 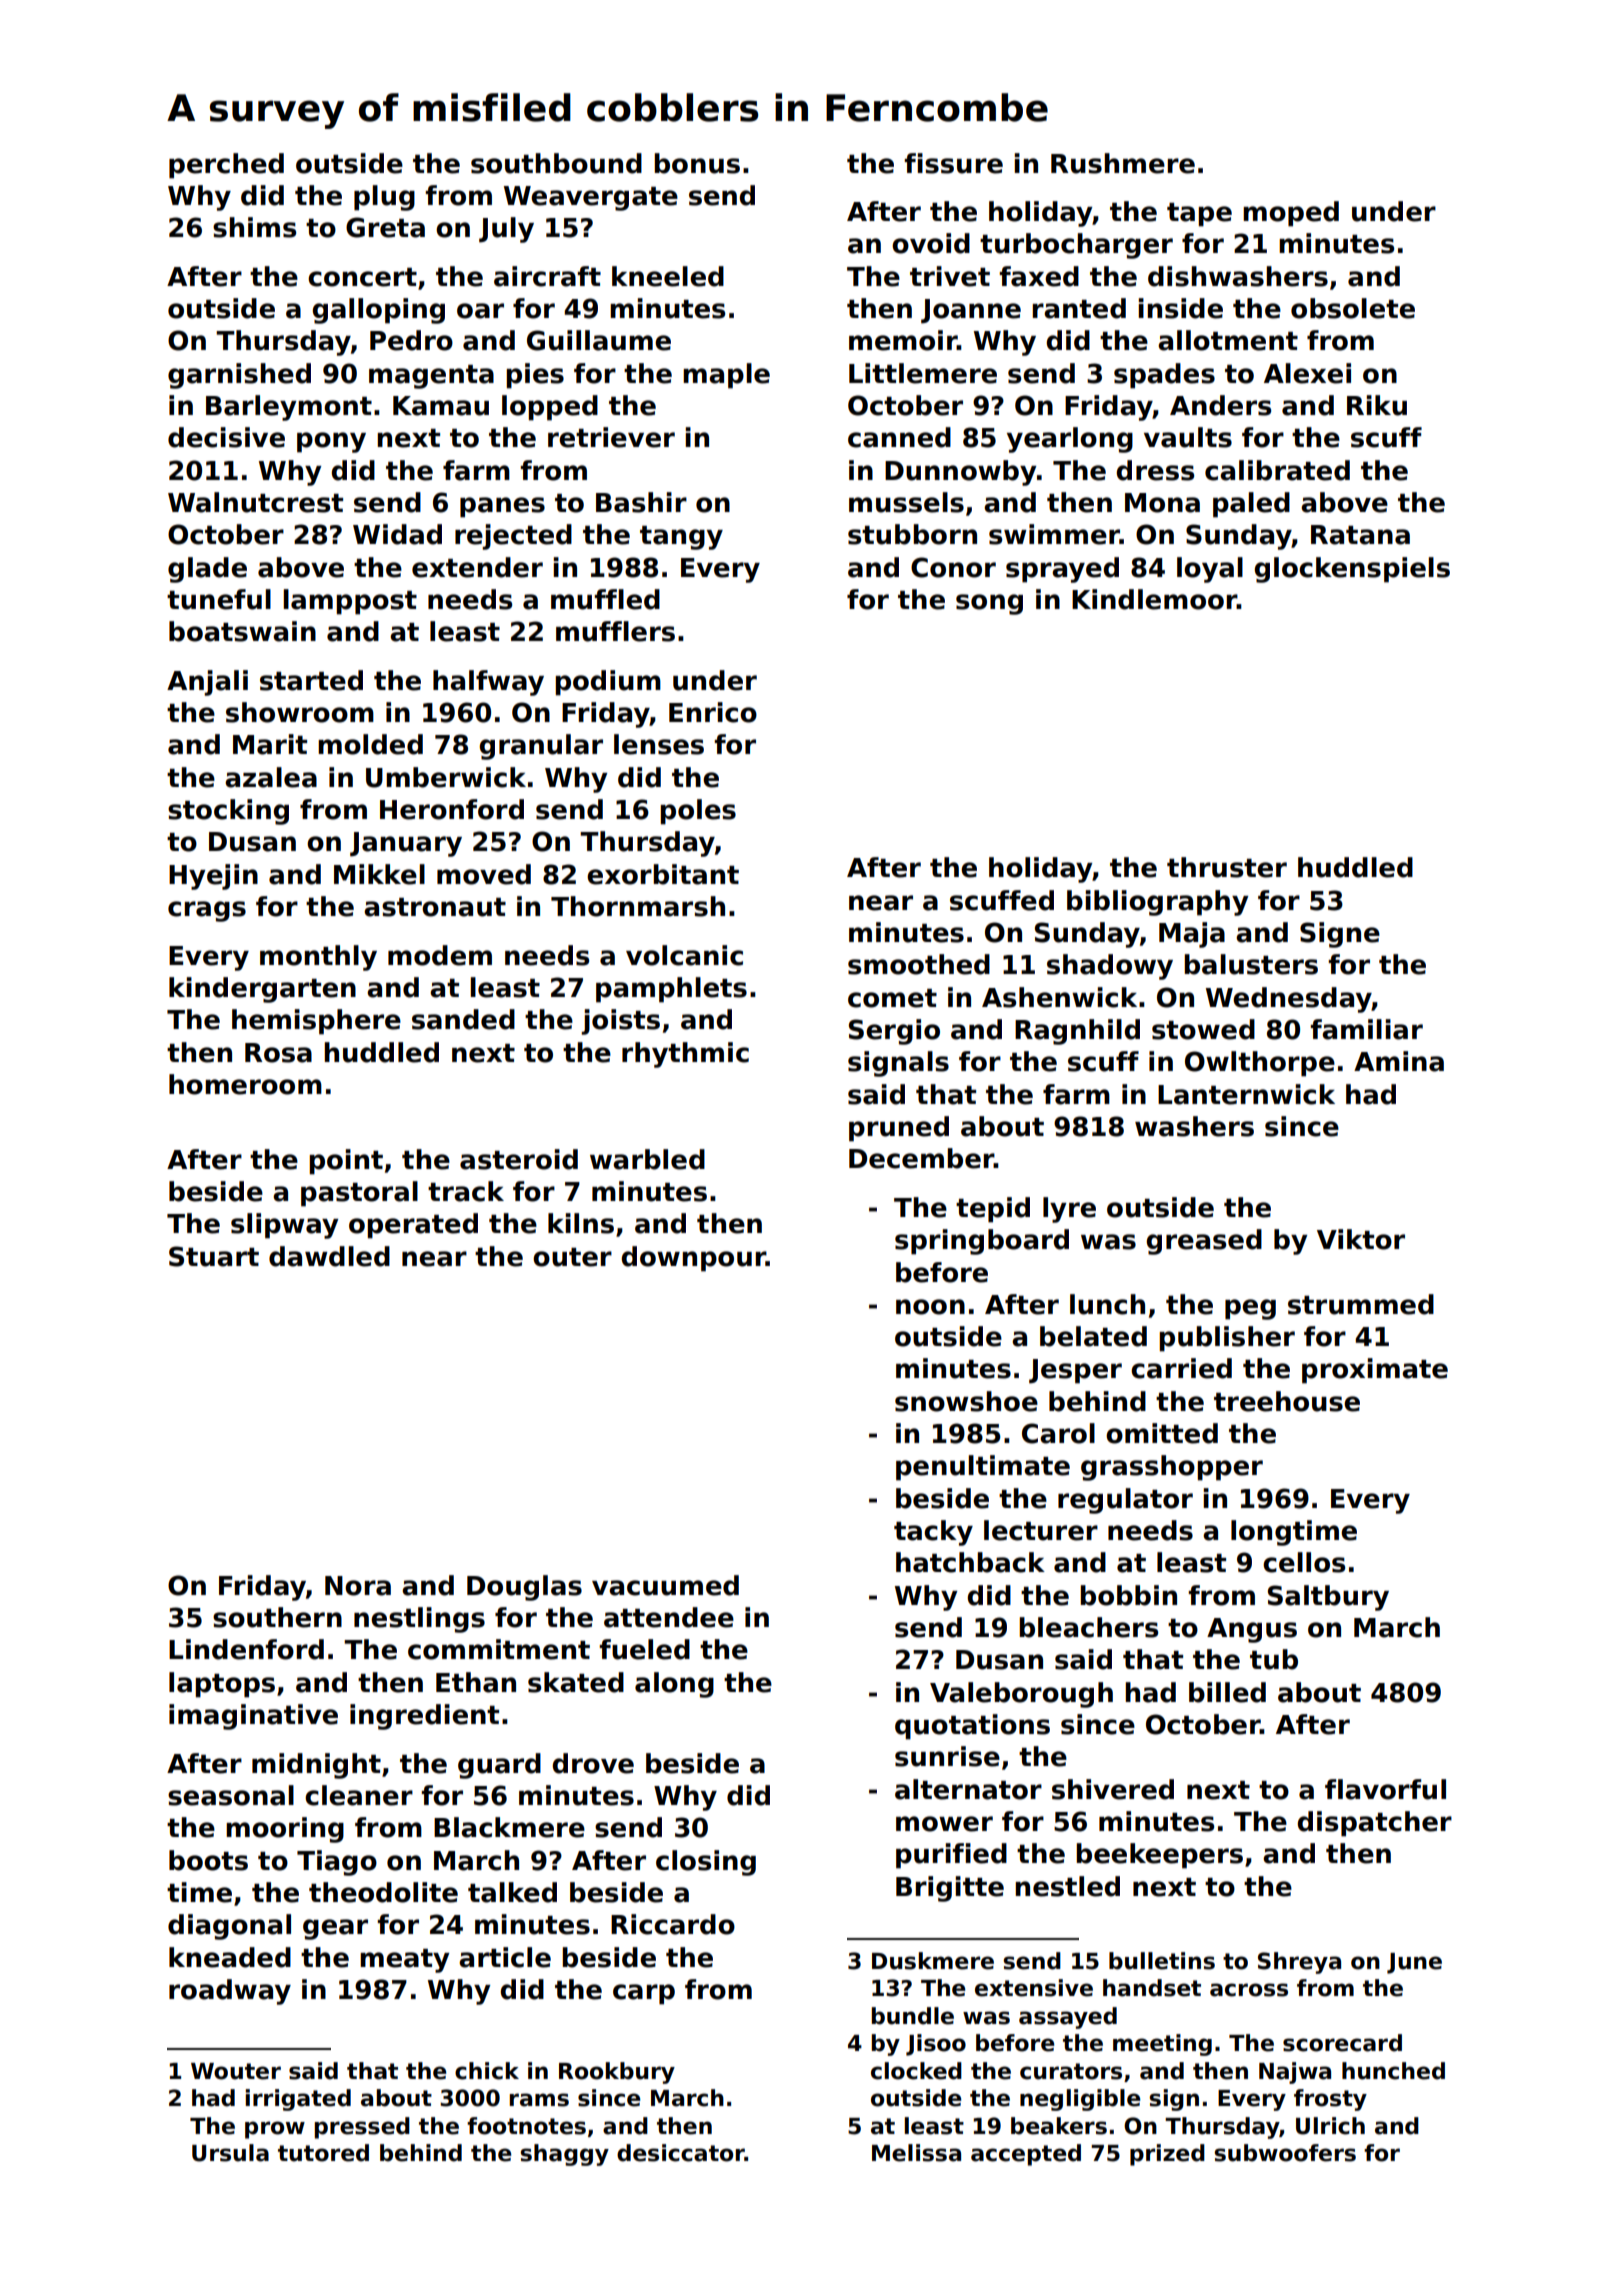 I want to click on Kindlemoor, so click(x=1154, y=599).
